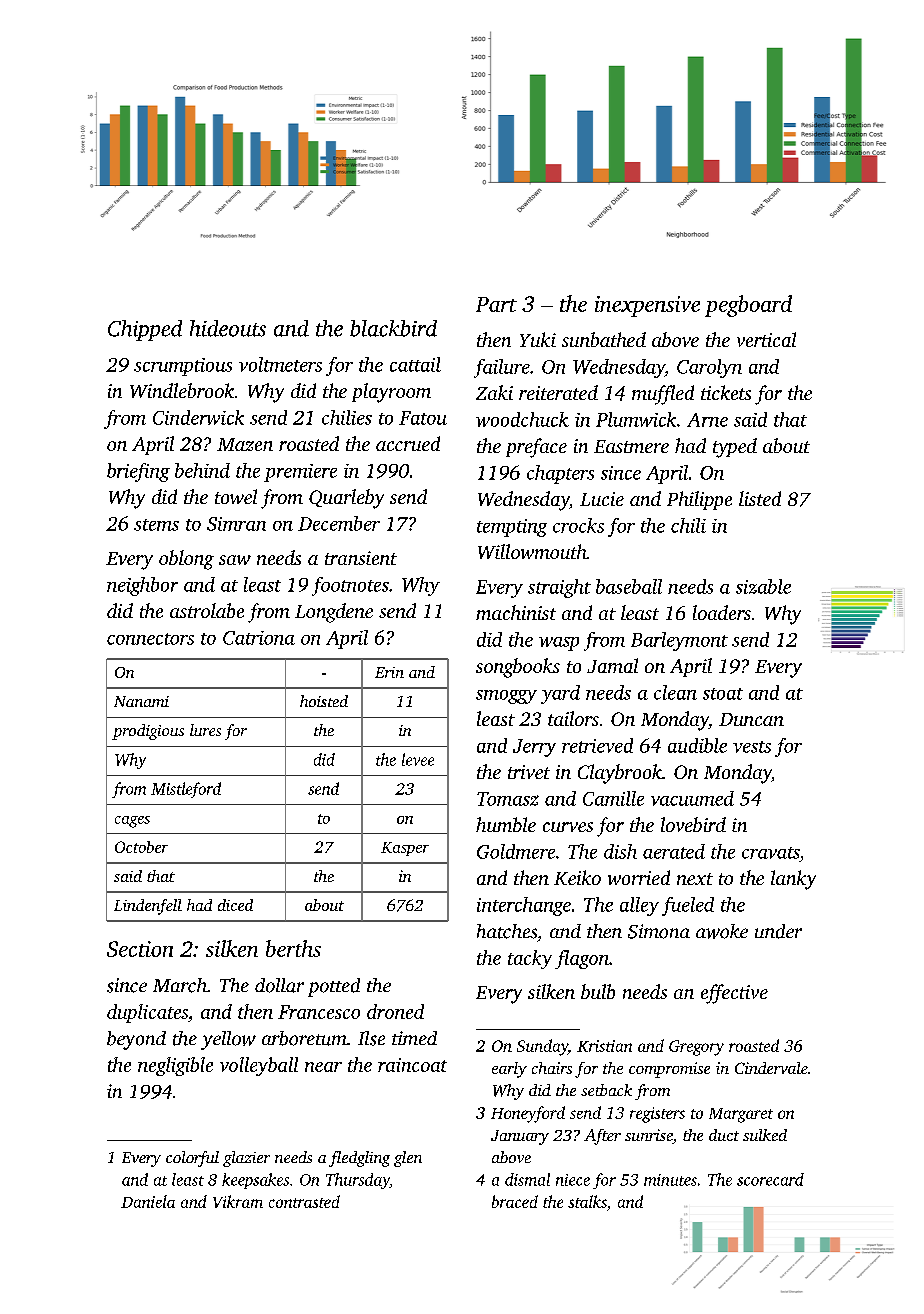  Describe the element at coordinates (238, 1201) in the screenshot. I see `Vikram` at that location.
